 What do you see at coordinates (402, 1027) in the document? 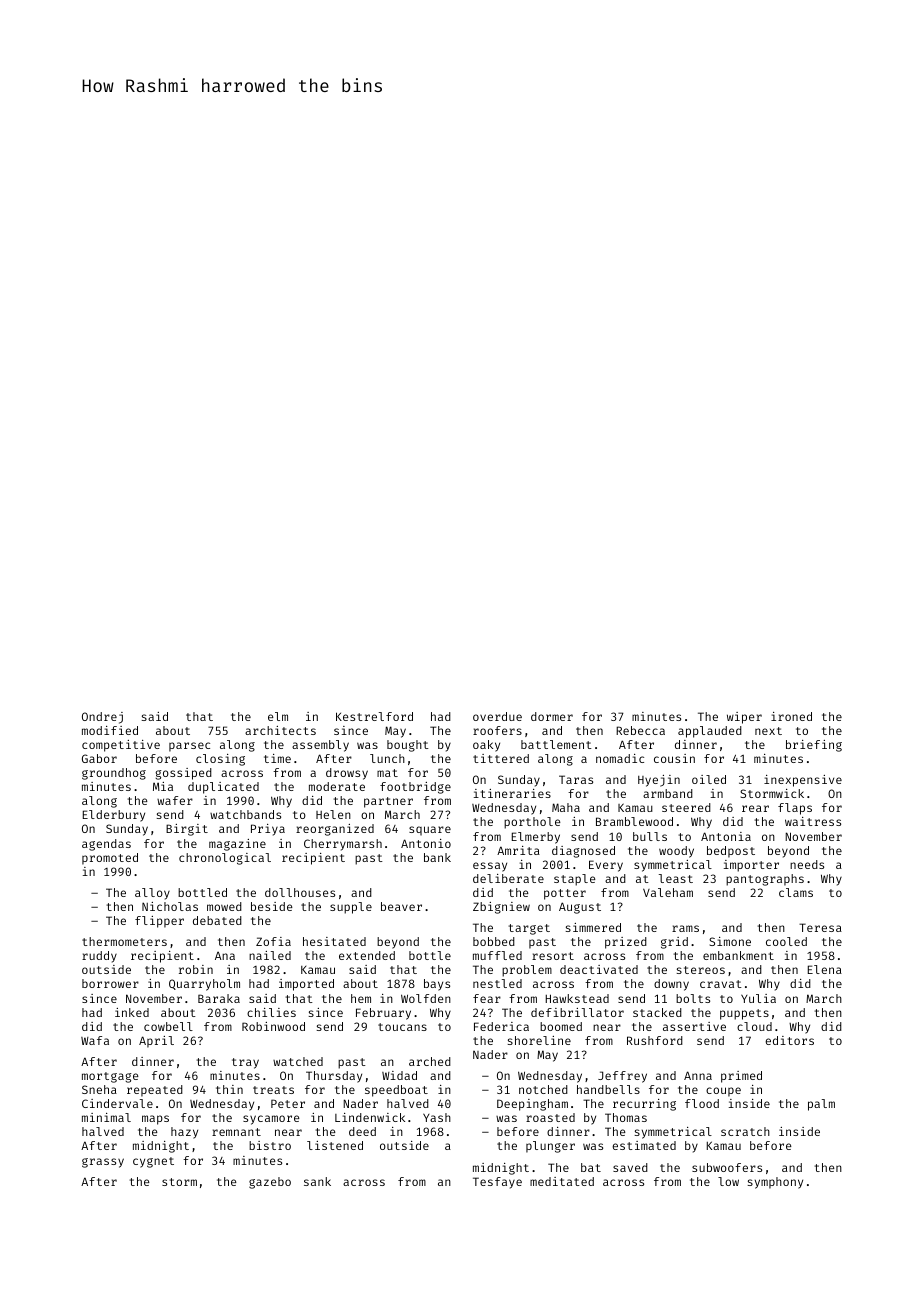
I see `toucans` at bounding box center [402, 1027].
